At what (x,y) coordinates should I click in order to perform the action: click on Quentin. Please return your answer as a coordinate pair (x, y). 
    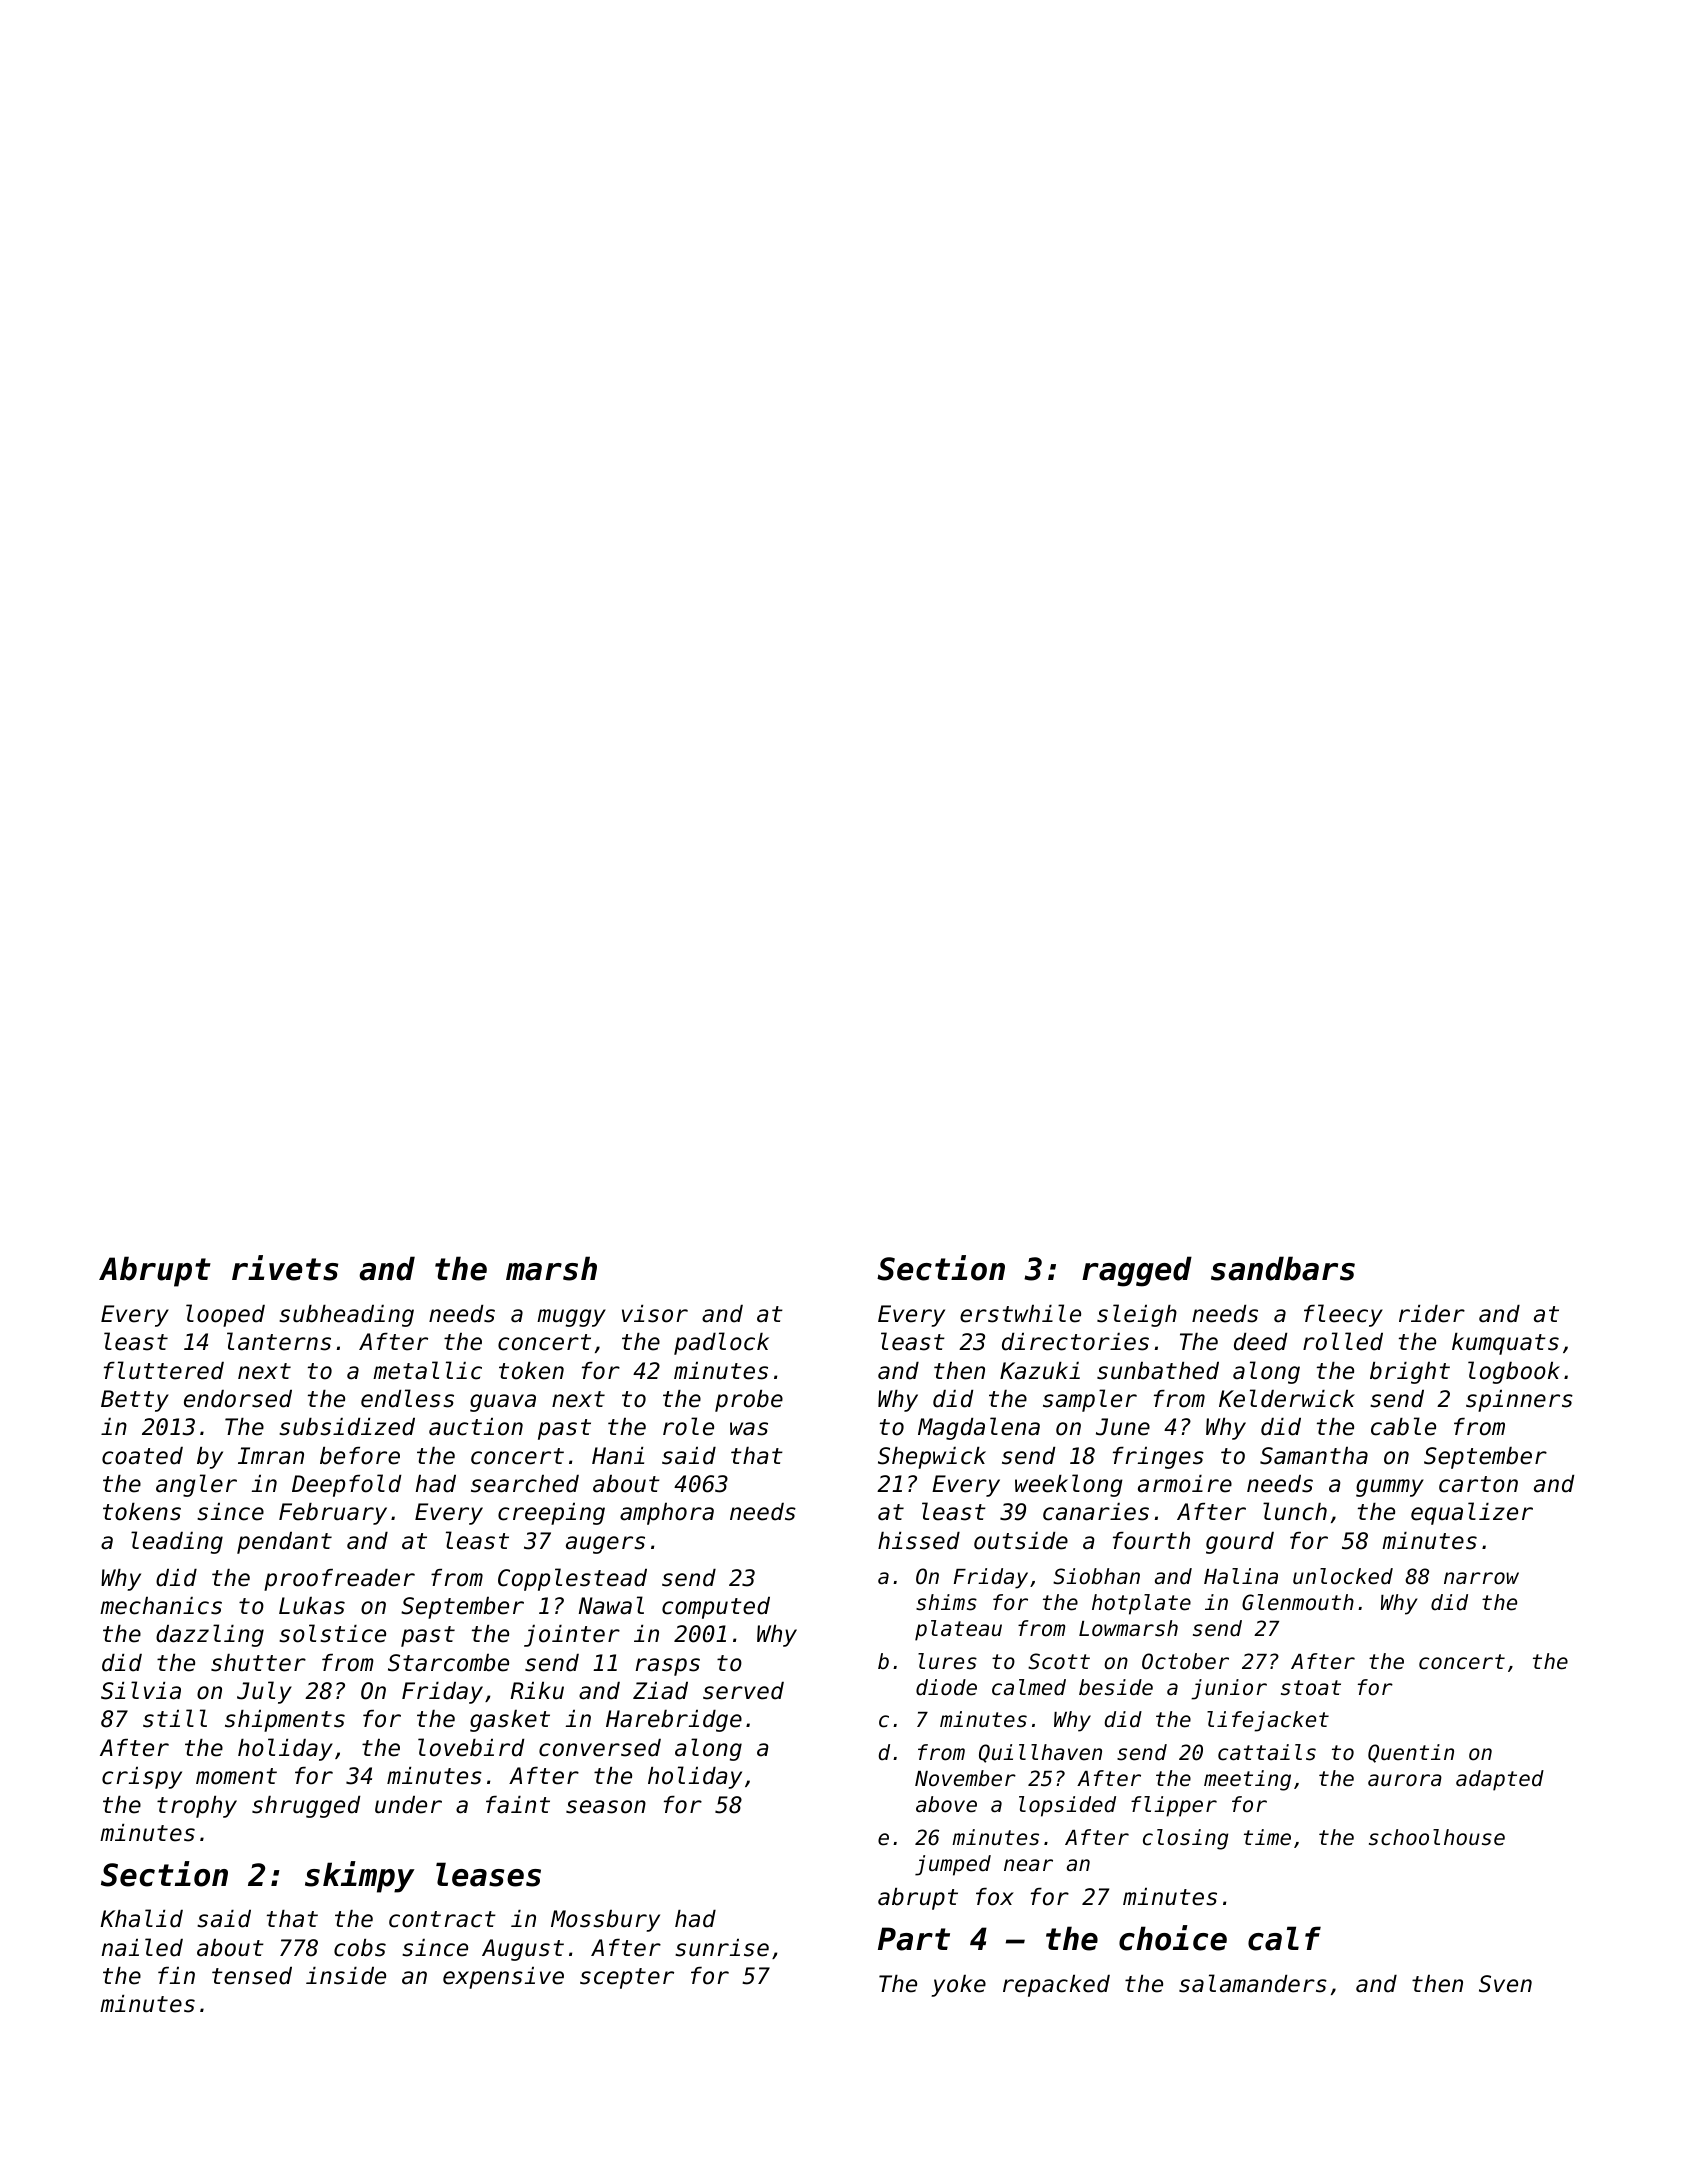
    Looking at the image, I should click on (1411, 1753).
